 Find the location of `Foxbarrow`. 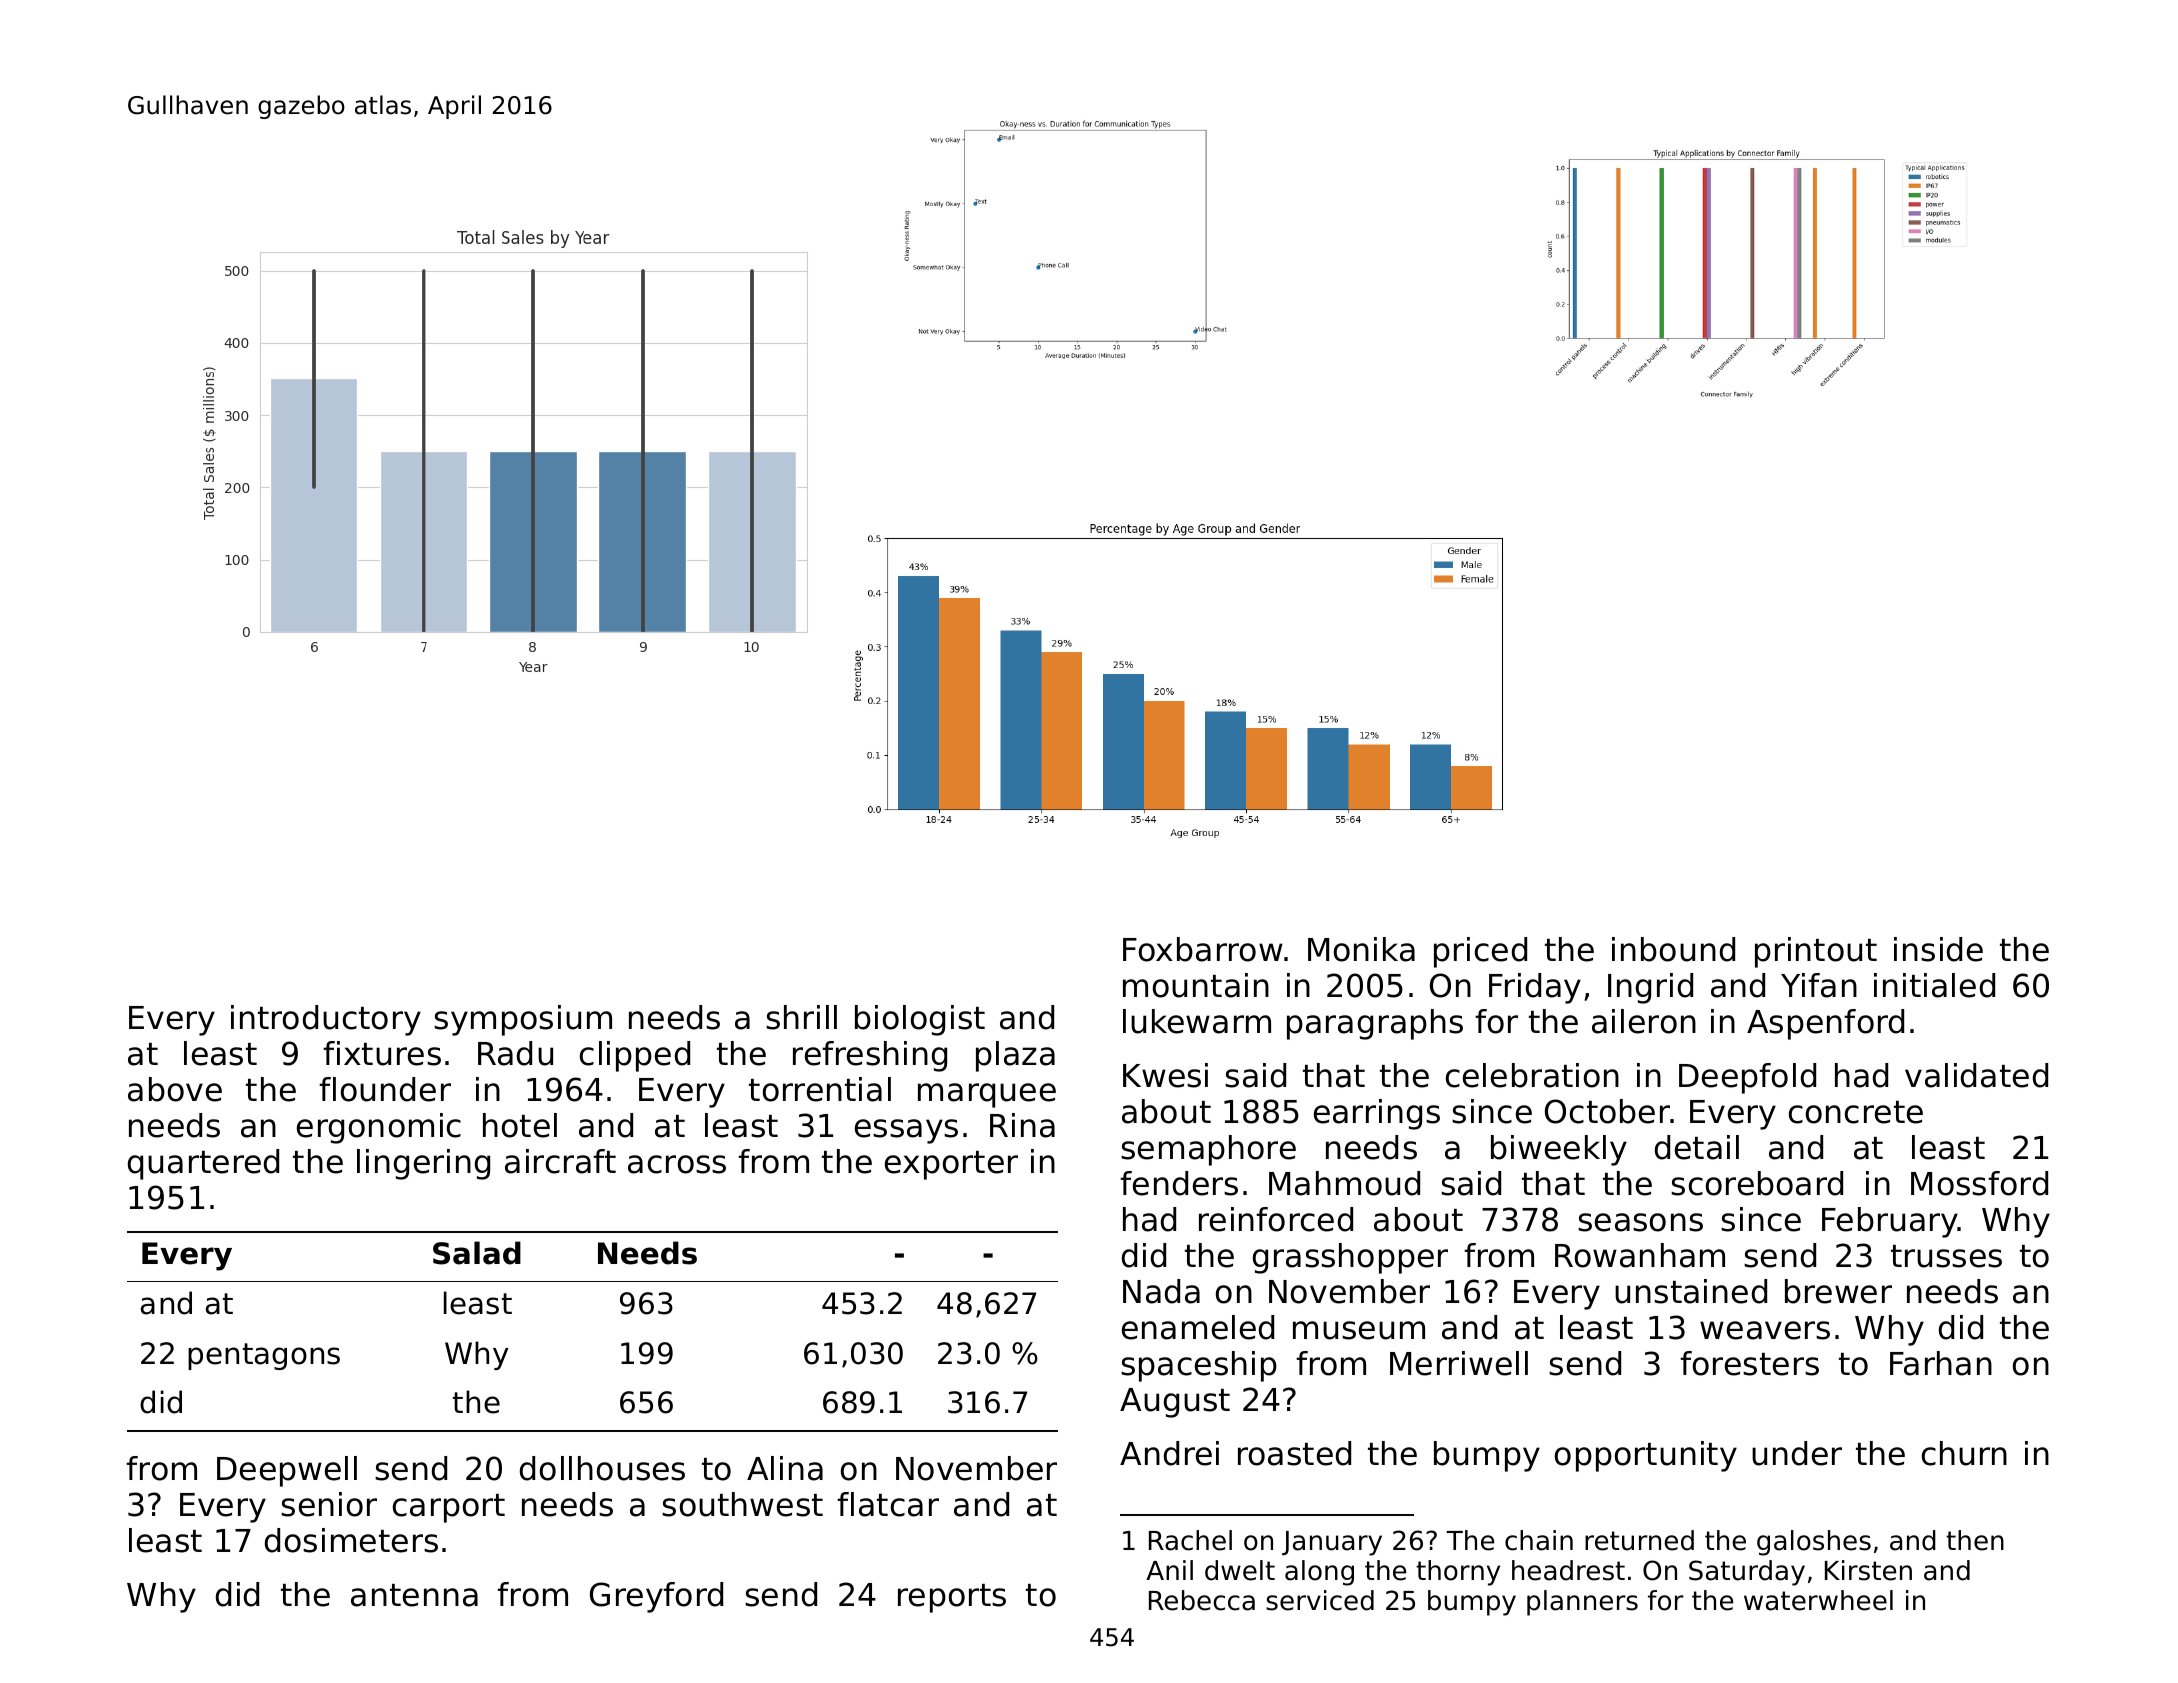

Foxbarrow is located at coordinates (1203, 949).
